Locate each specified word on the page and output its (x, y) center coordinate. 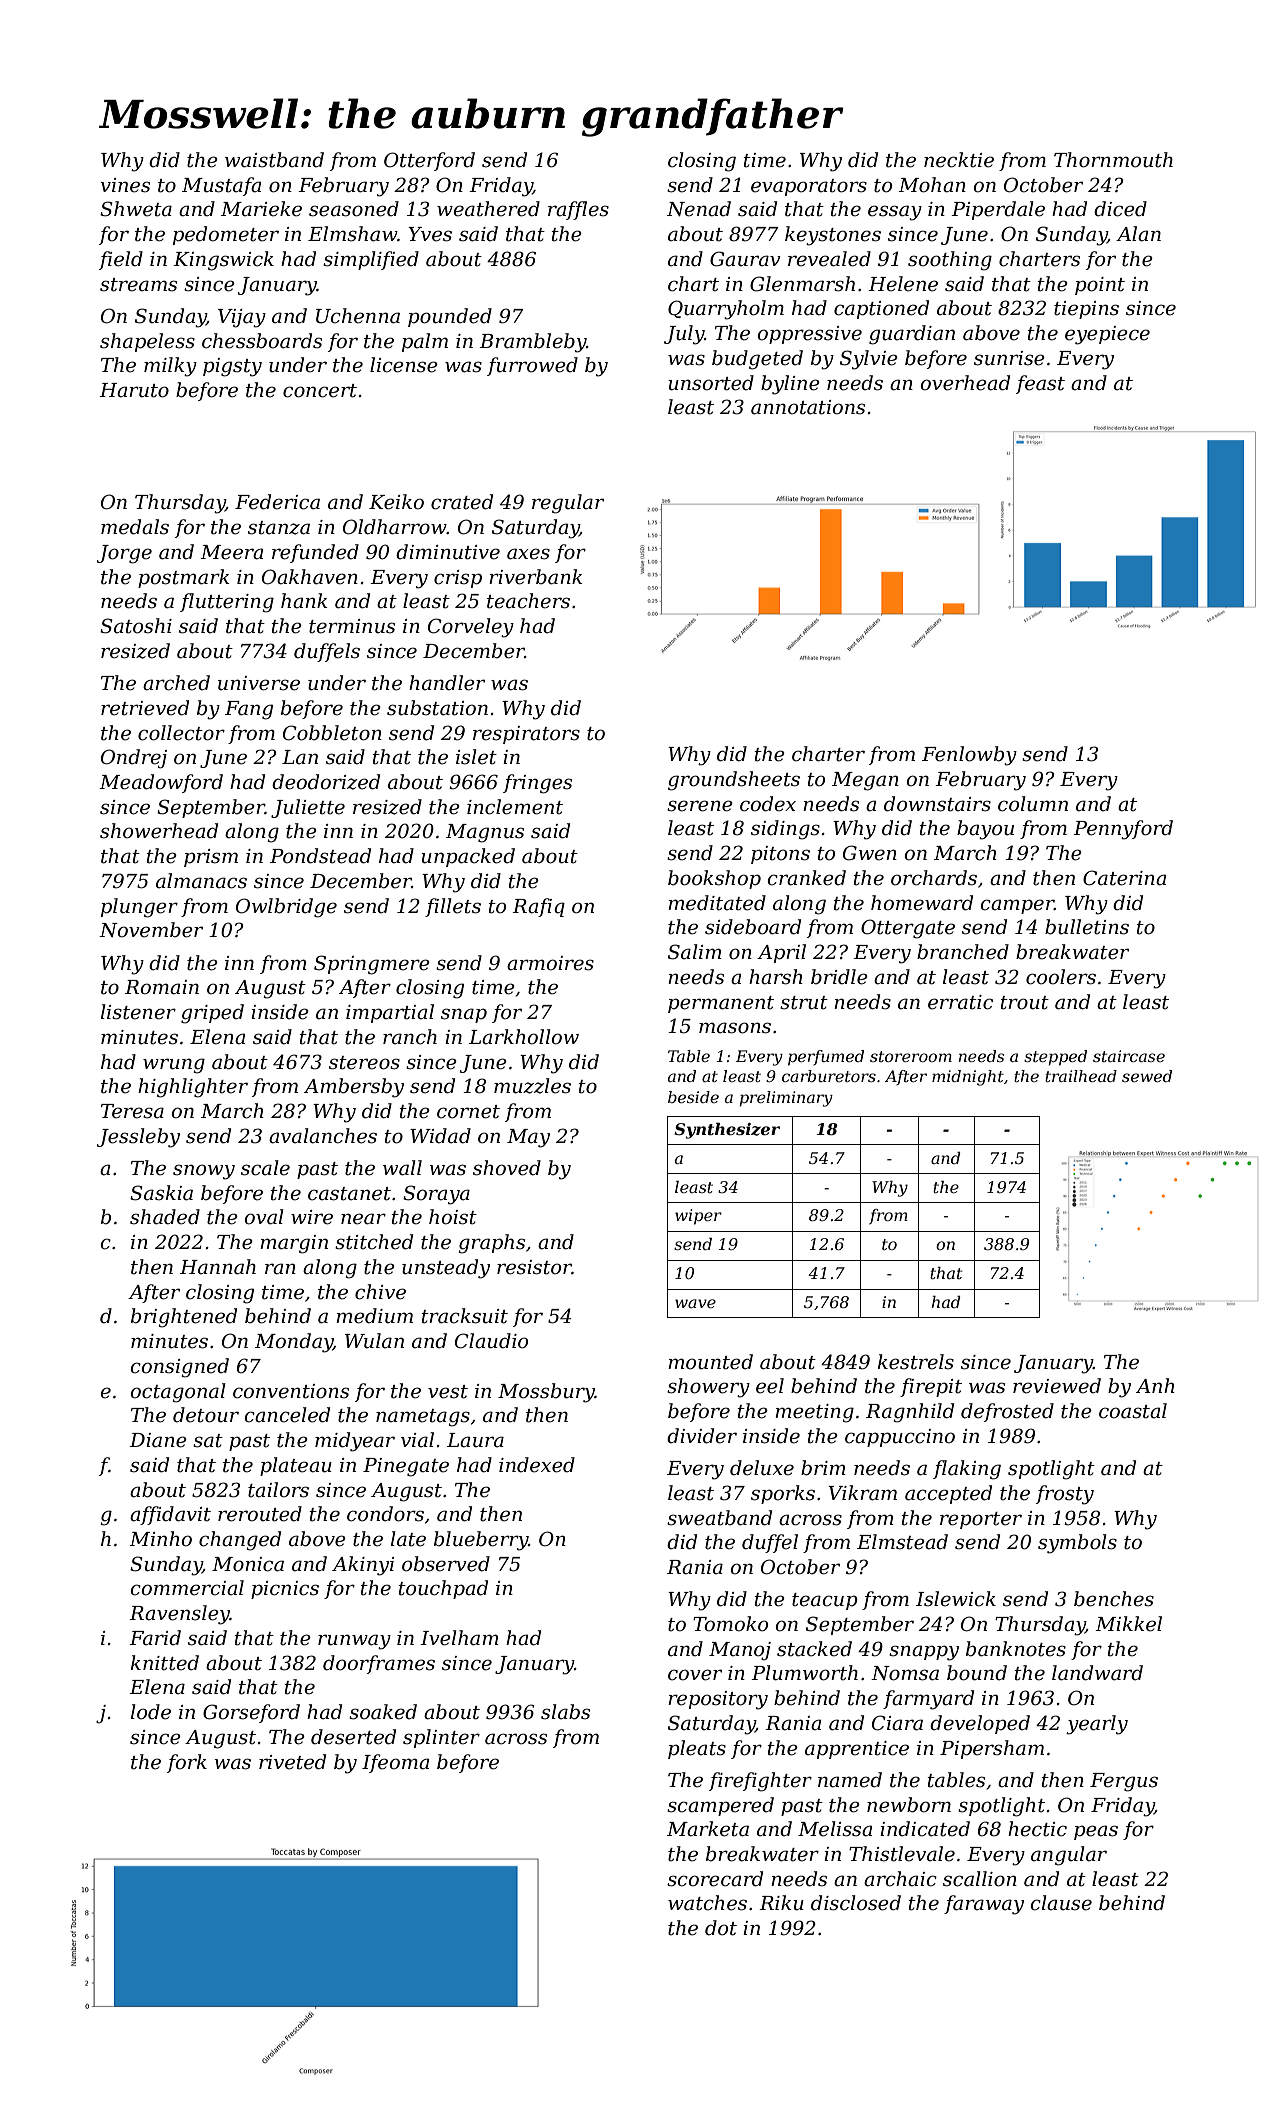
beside (693, 1097)
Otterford (429, 161)
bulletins (1087, 927)
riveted (292, 1762)
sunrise (1009, 358)
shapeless (147, 342)
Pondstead (320, 856)
